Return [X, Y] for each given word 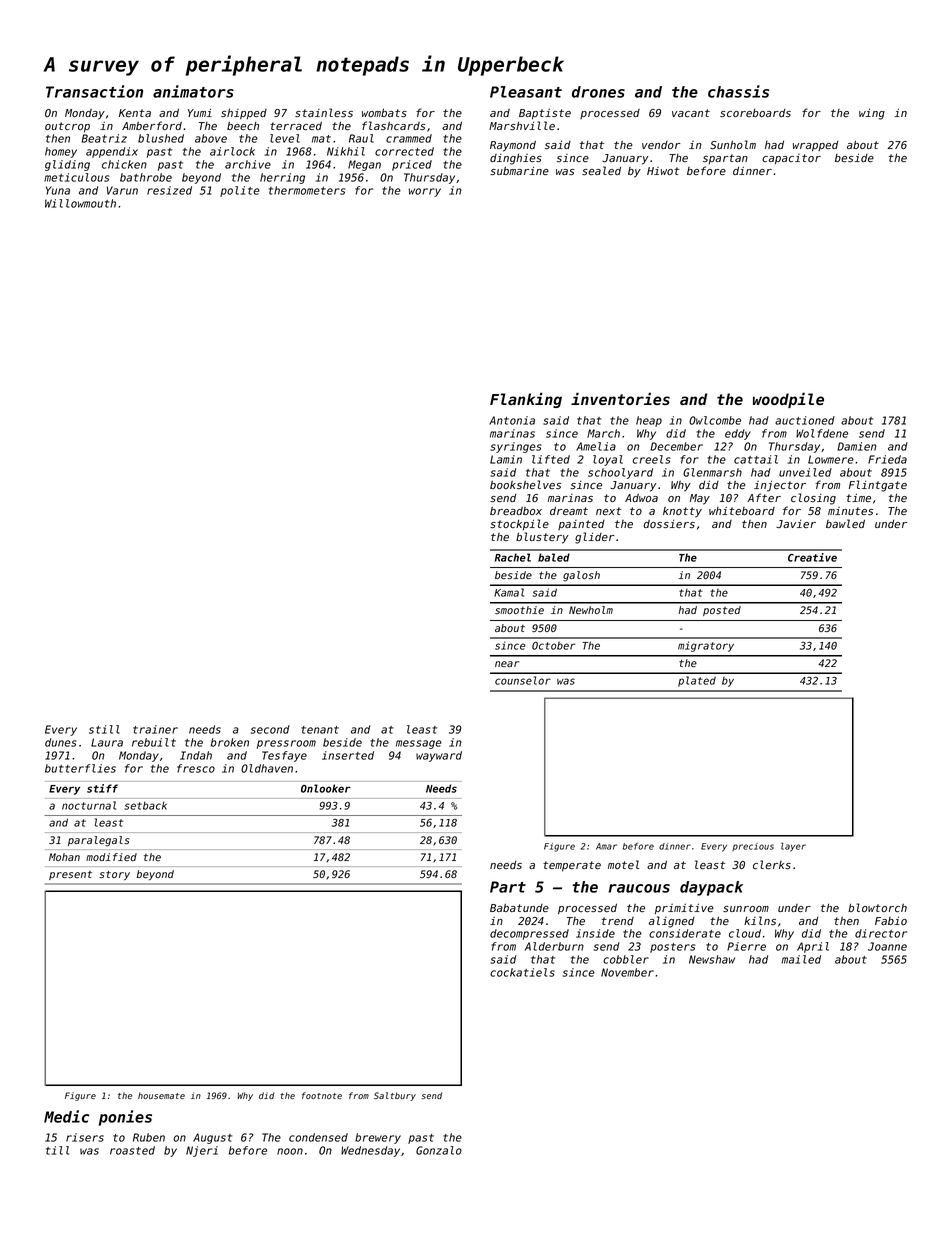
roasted [132, 1150]
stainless [324, 112]
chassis [738, 91]
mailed [801, 959]
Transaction [94, 91]
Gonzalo [439, 1150]
